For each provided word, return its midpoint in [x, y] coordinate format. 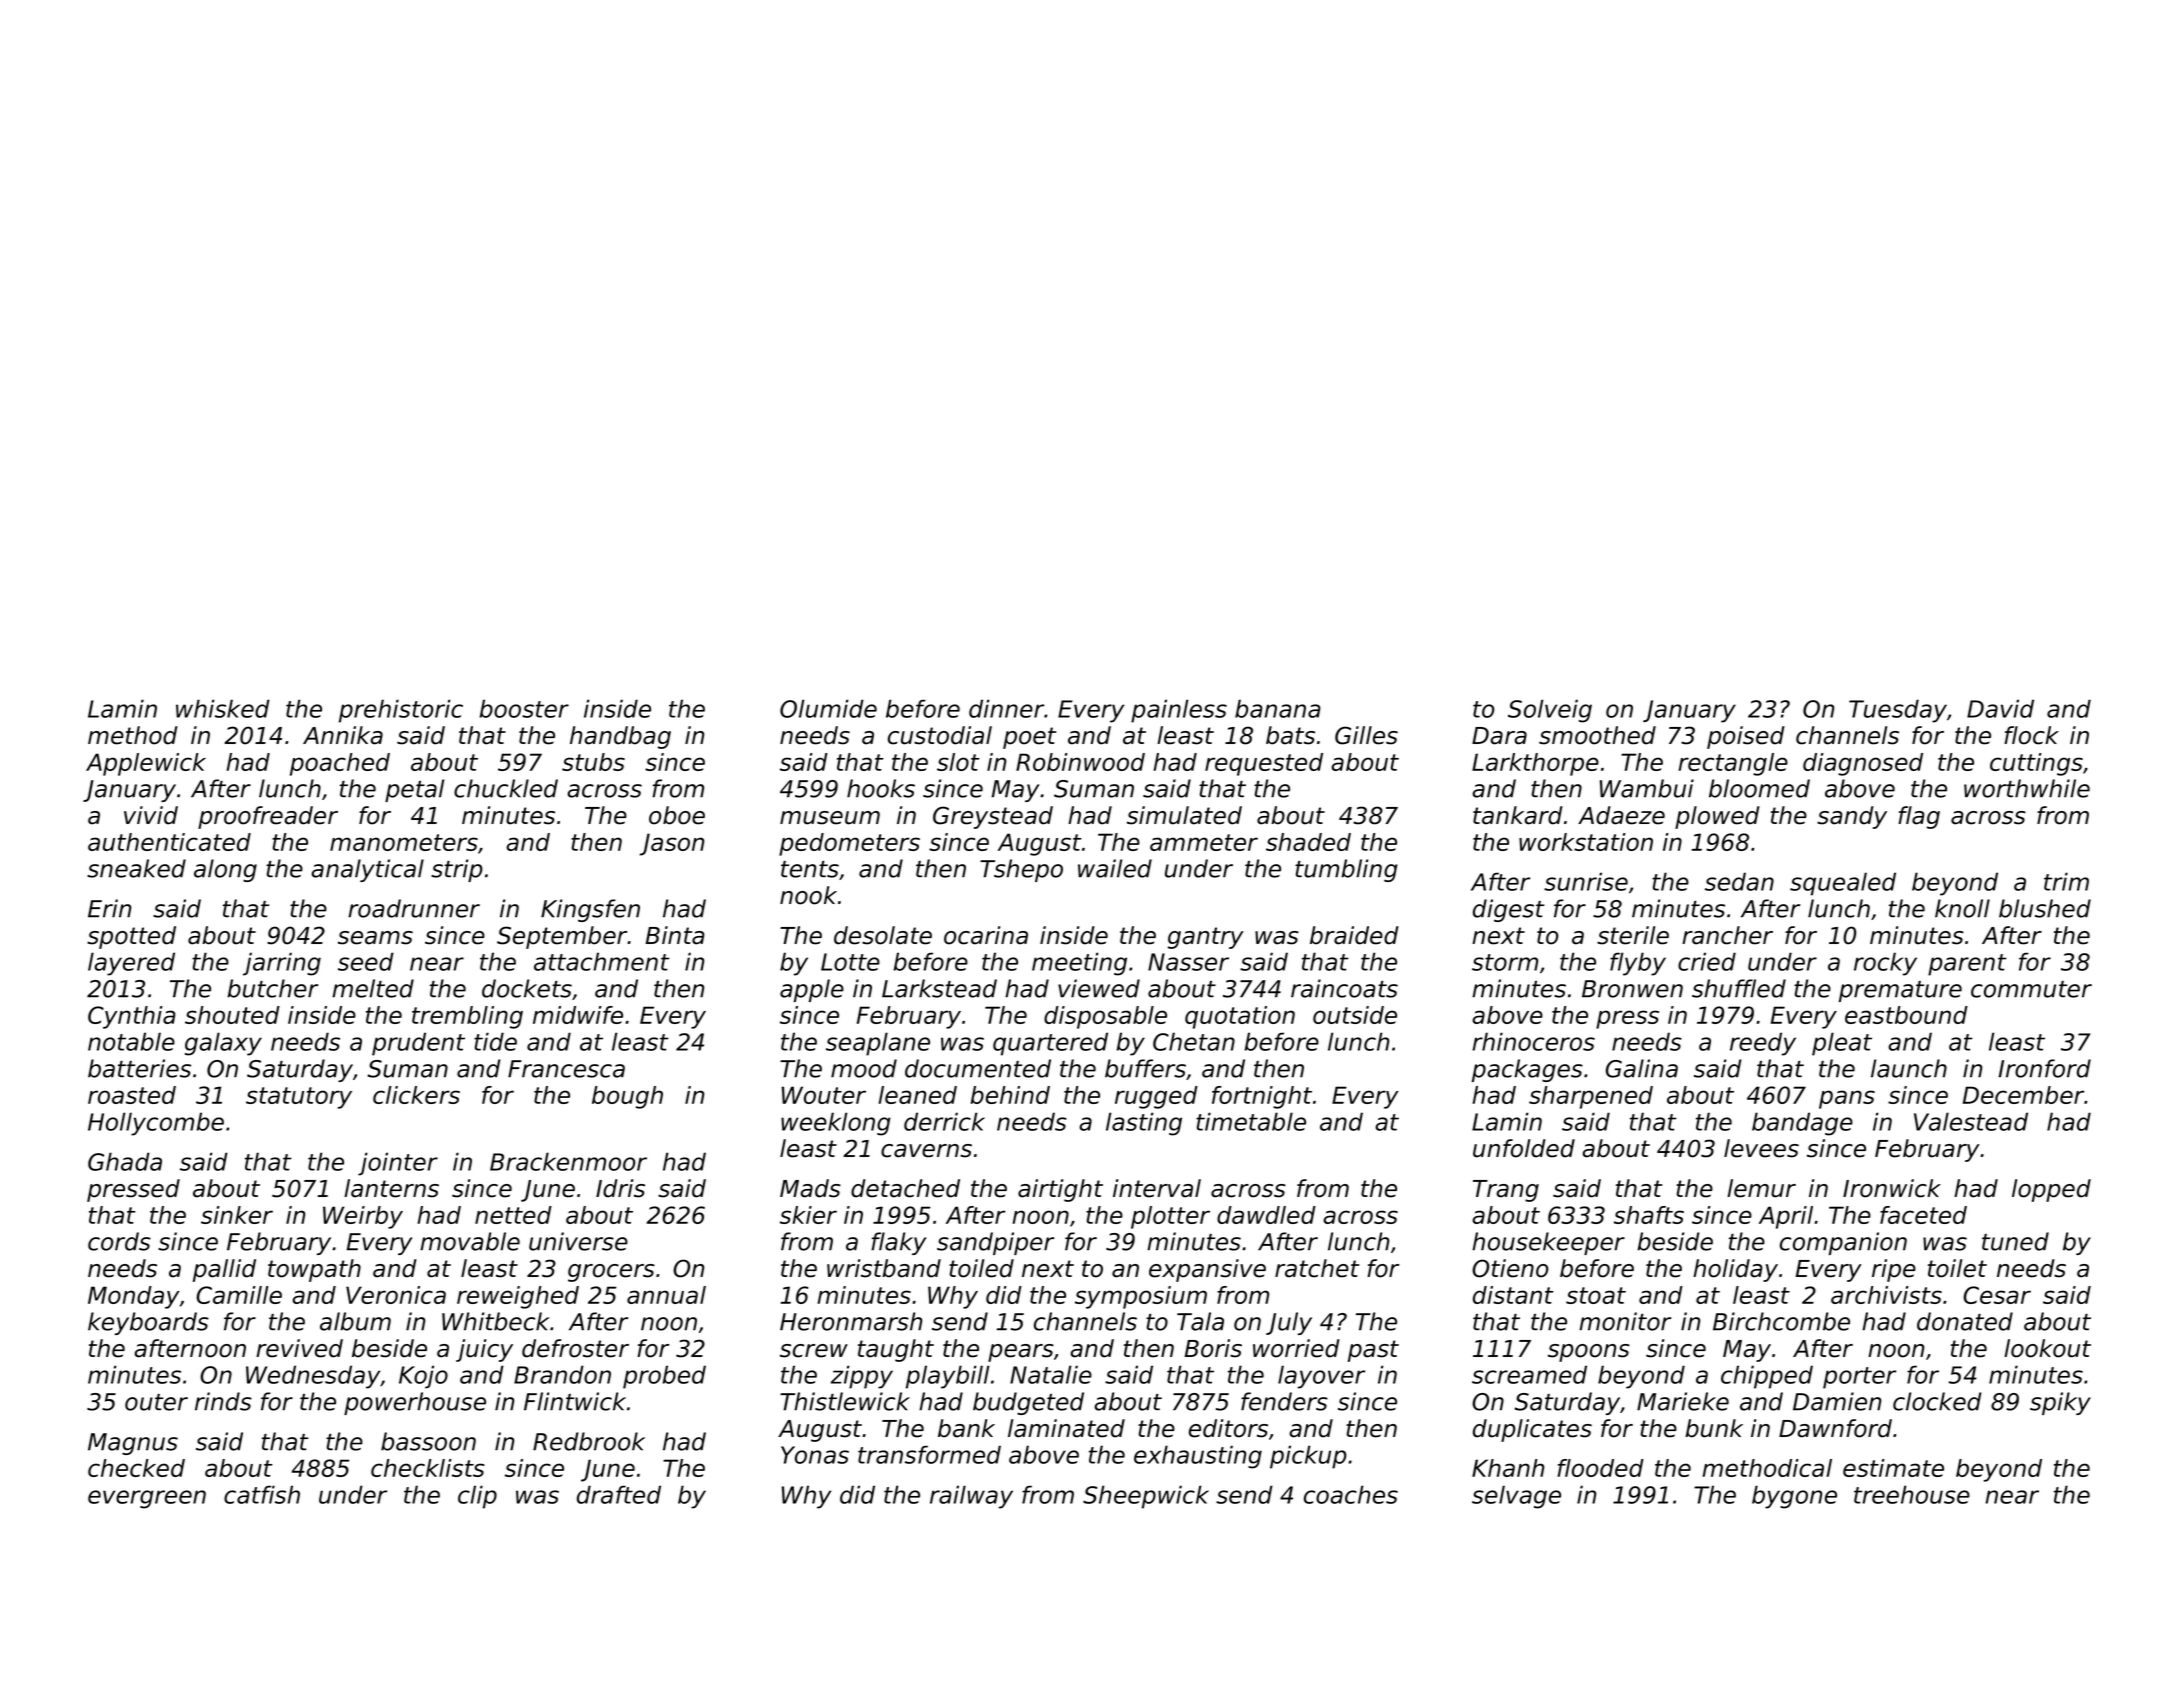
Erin [109, 908]
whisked [223, 708]
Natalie [1051, 1374]
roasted [132, 1095]
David [2000, 708]
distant [1513, 1295]
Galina [1642, 1068]
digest [1508, 910]
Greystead [993, 817]
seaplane [878, 1044]
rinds [223, 1401]
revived [299, 1348]
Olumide [828, 708]
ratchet [1317, 1268]
